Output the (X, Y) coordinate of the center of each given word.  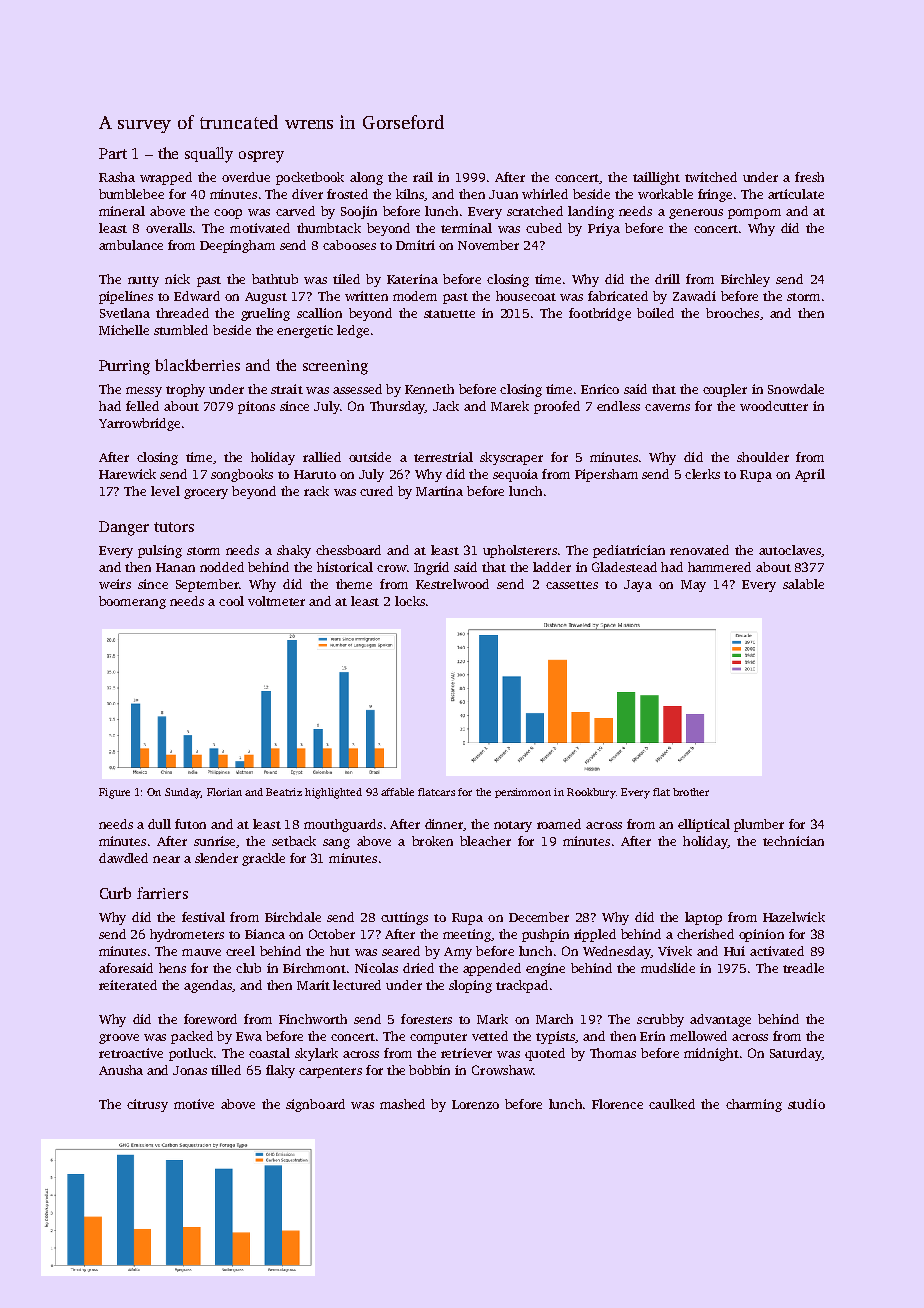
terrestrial (443, 457)
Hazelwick (794, 917)
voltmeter (276, 601)
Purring (124, 367)
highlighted (333, 793)
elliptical (704, 825)
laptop (703, 918)
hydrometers (187, 935)
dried (418, 968)
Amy (458, 953)
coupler (725, 390)
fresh (809, 177)
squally (209, 155)
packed (192, 1037)
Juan (503, 194)
